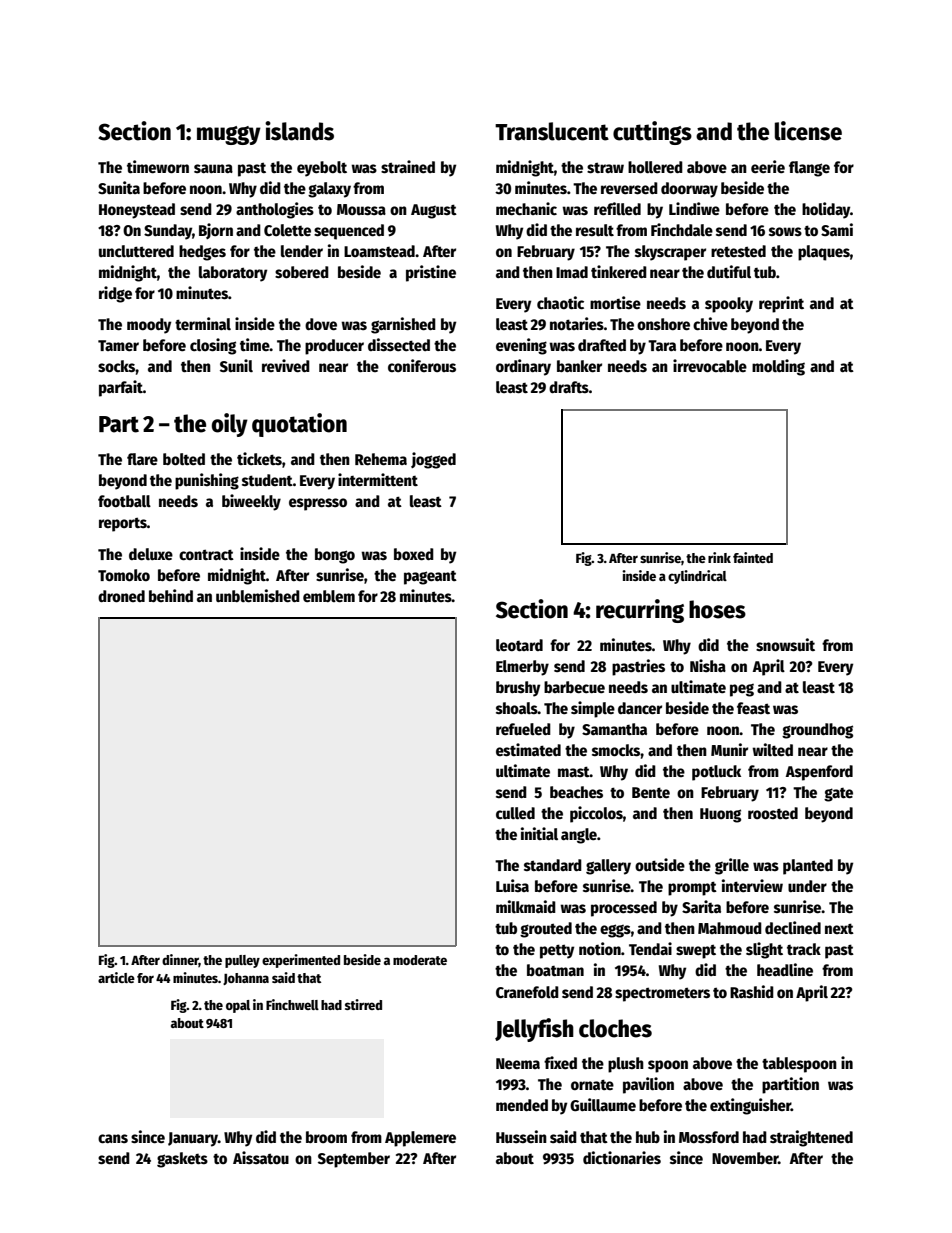 The height and width of the page is (1233, 952). Describe the element at coordinates (182, 1160) in the page. I see `gaskets` at that location.
